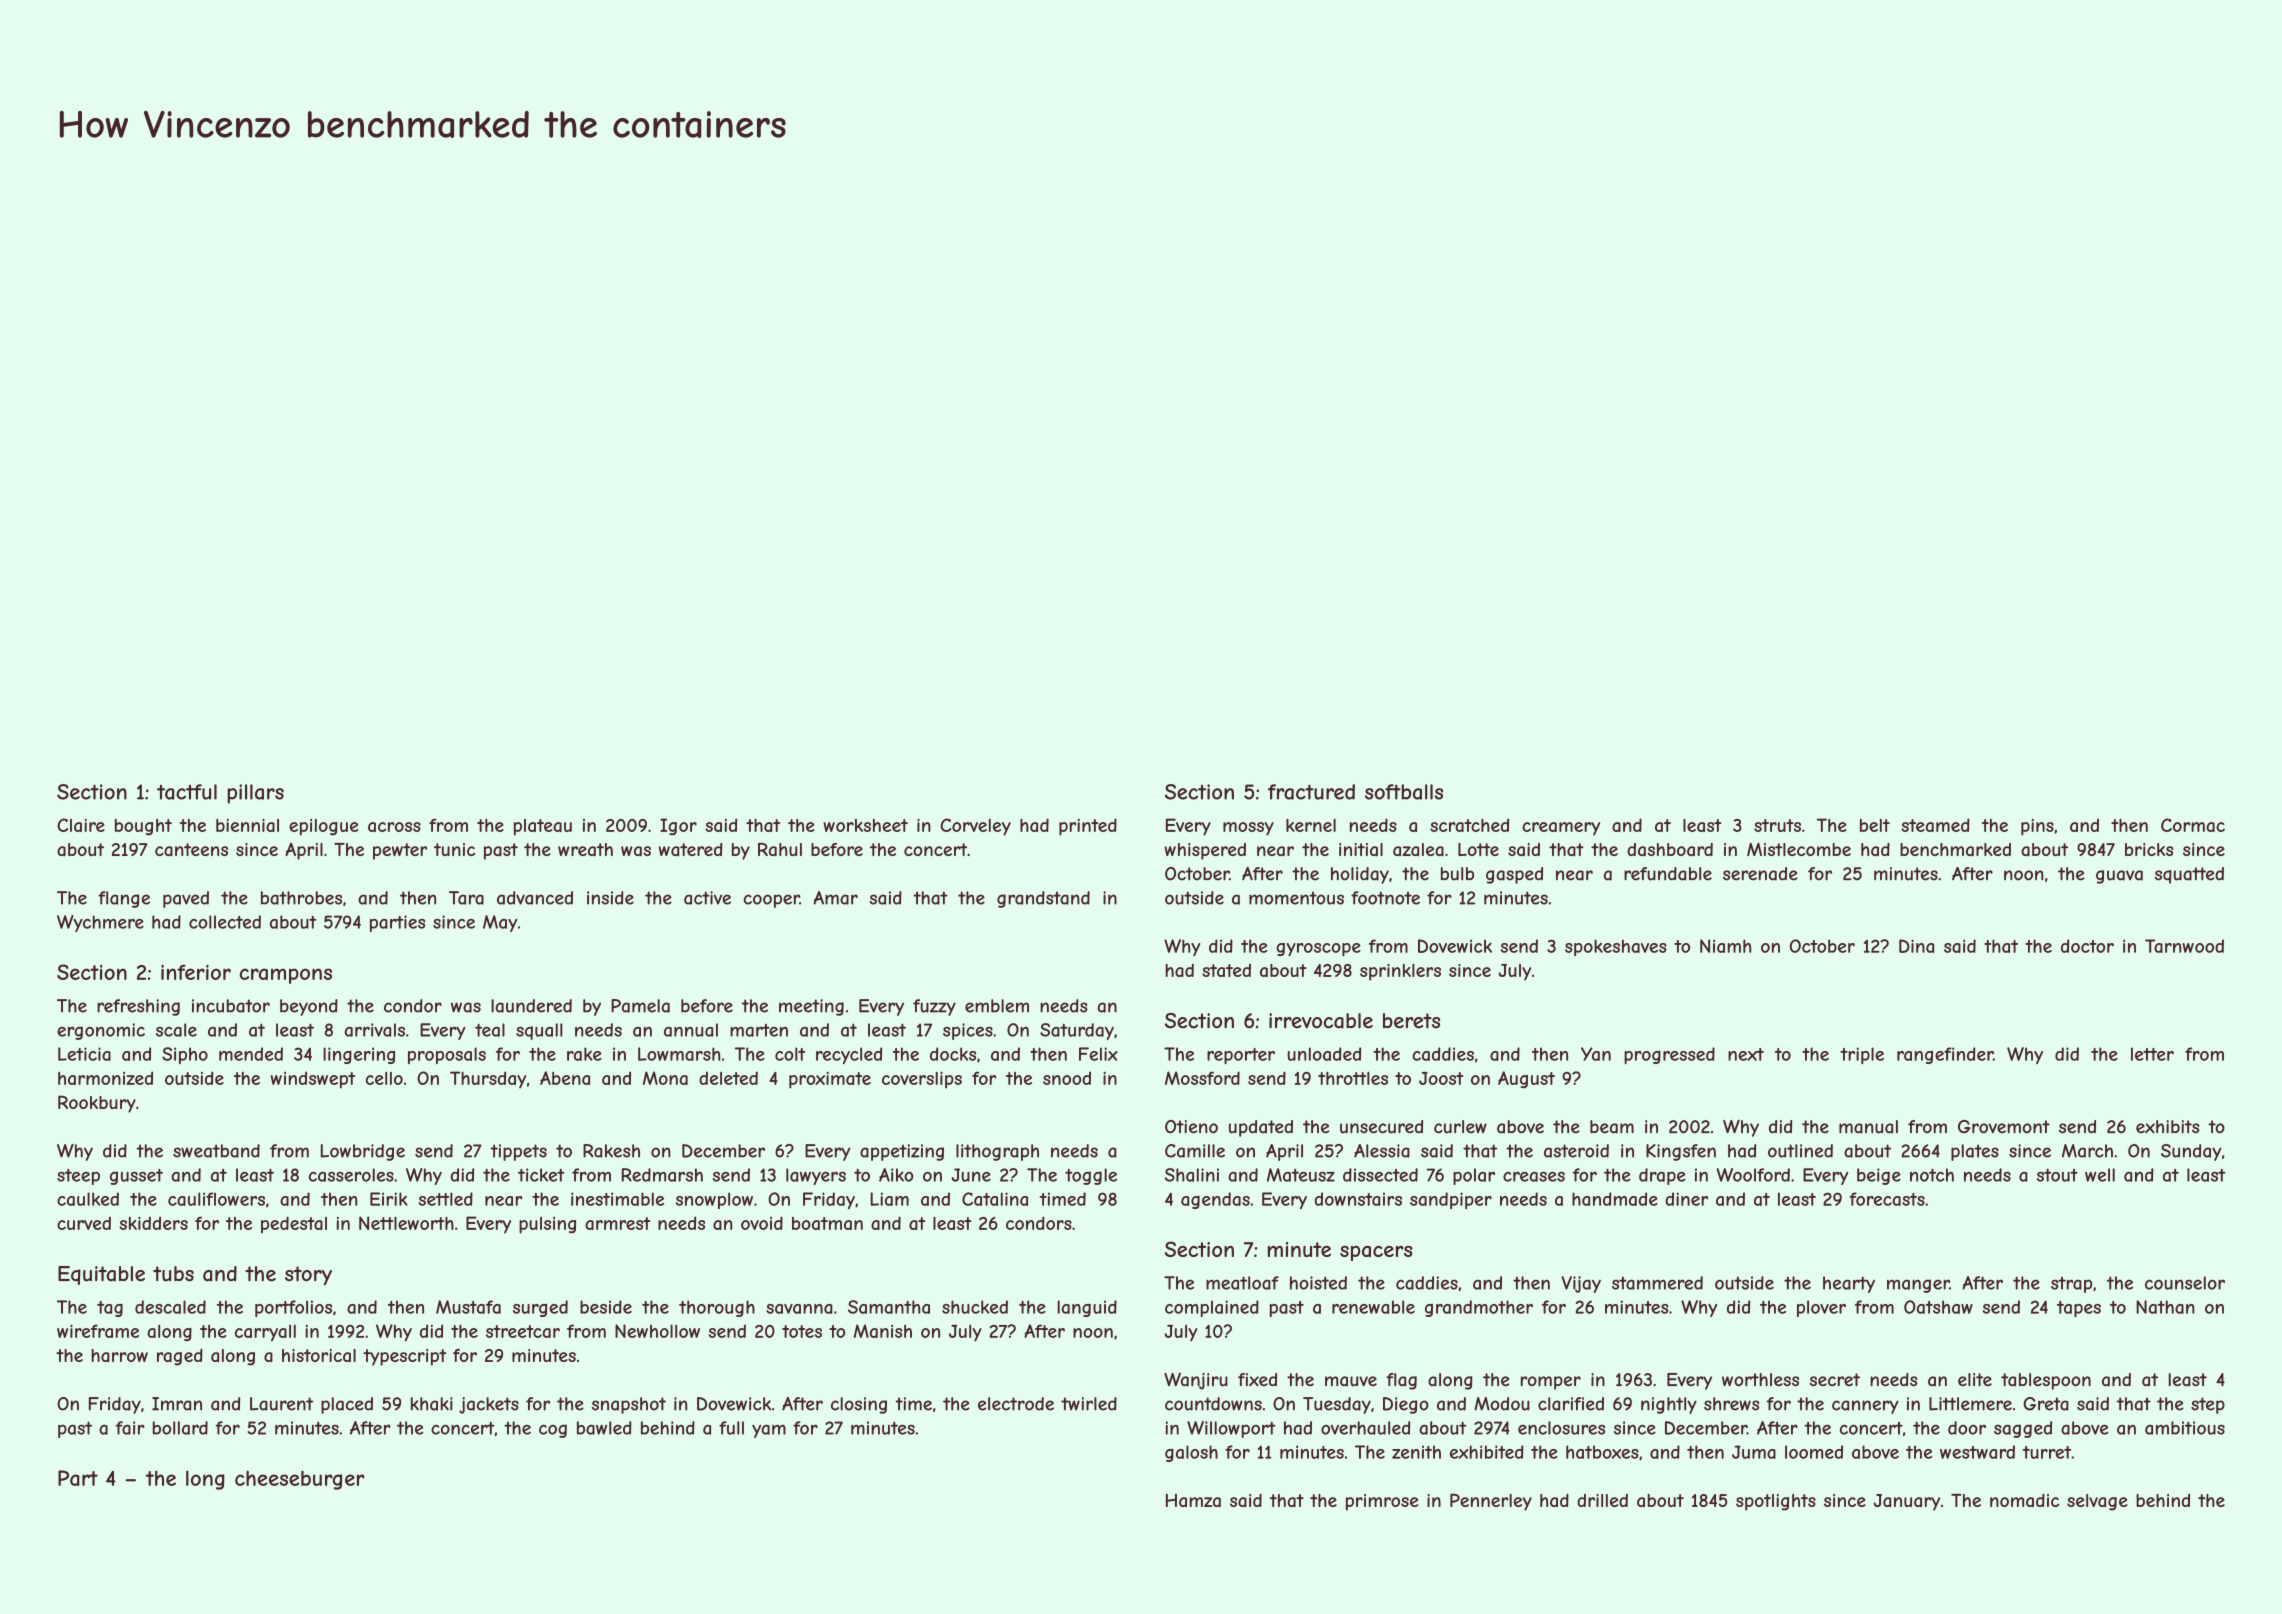 The height and width of the page is (1614, 2282). Describe the element at coordinates (300, 1480) in the page. I see `cheeseburger` at that location.
